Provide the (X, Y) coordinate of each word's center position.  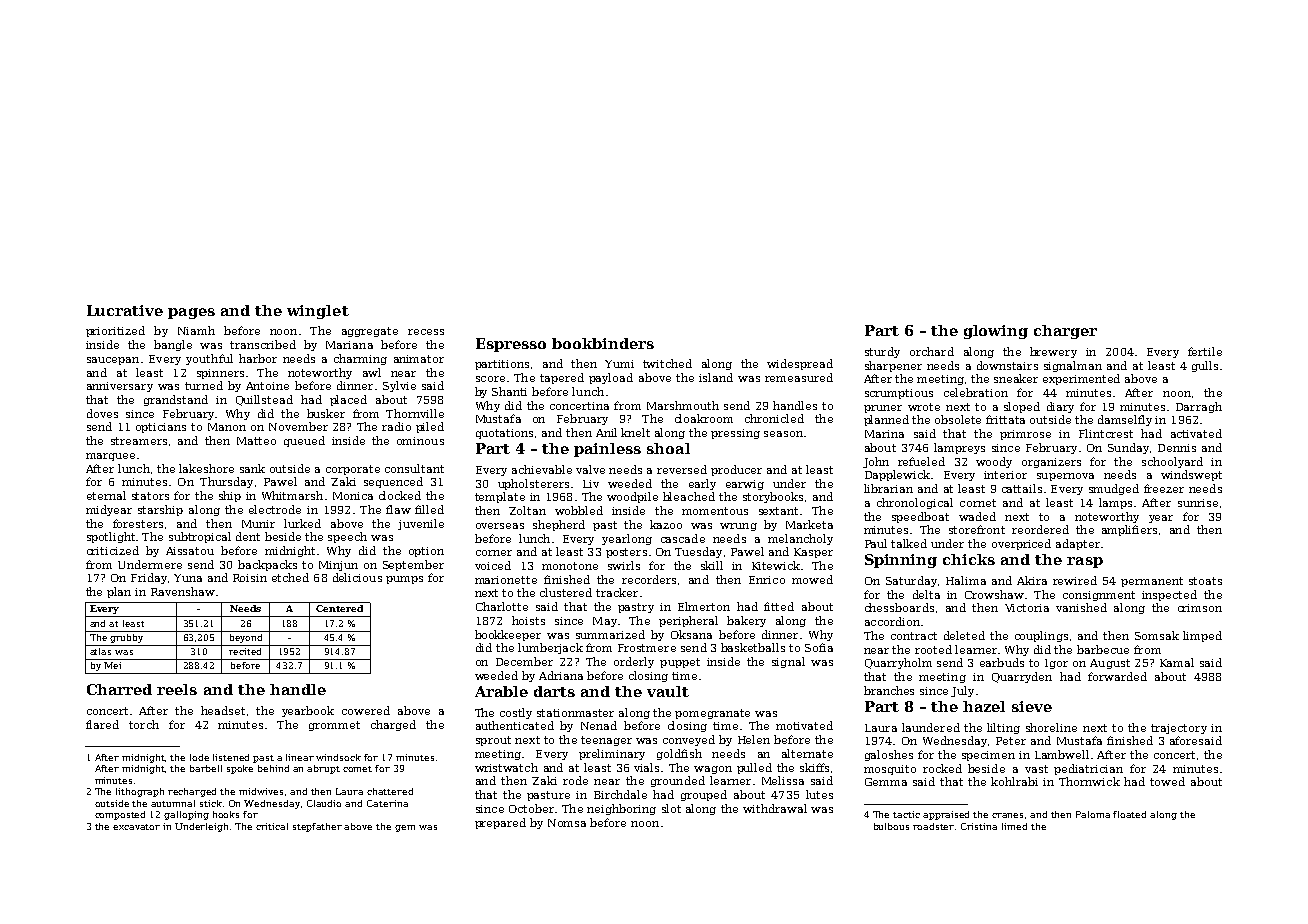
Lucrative (125, 310)
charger (1065, 332)
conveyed (689, 740)
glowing (996, 332)
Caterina (387, 803)
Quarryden (1022, 677)
